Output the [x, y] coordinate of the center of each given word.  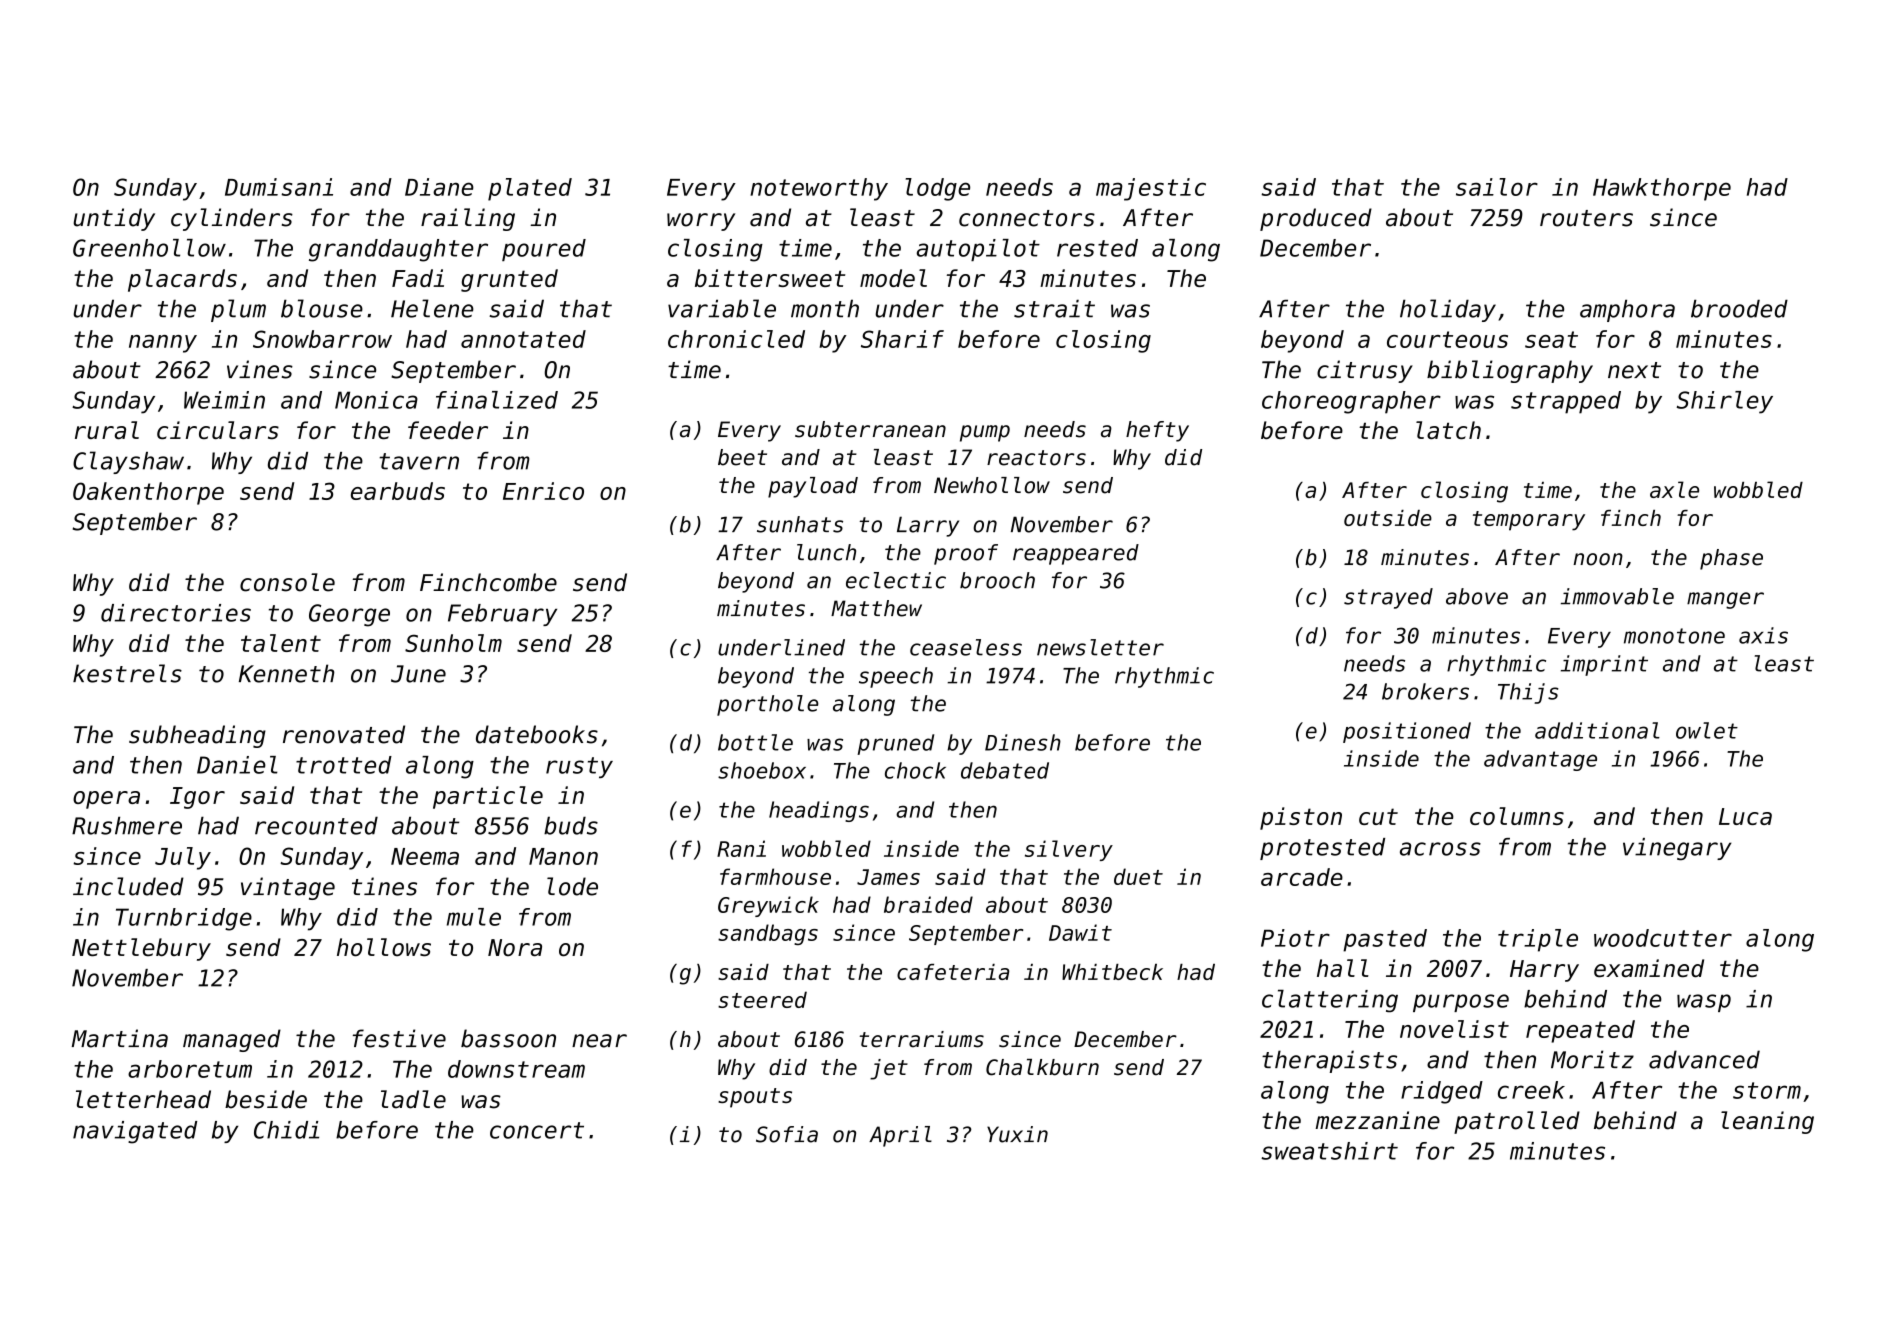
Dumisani [279, 187]
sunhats [800, 524]
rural [107, 430]
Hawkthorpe [1662, 189]
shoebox [762, 770]
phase [1731, 559]
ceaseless [966, 647]
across [1440, 849]
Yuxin [1017, 1134]
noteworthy [819, 189]
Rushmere [127, 825]
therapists [1329, 1061]
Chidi [286, 1130]
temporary [1529, 521]
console [287, 582]
